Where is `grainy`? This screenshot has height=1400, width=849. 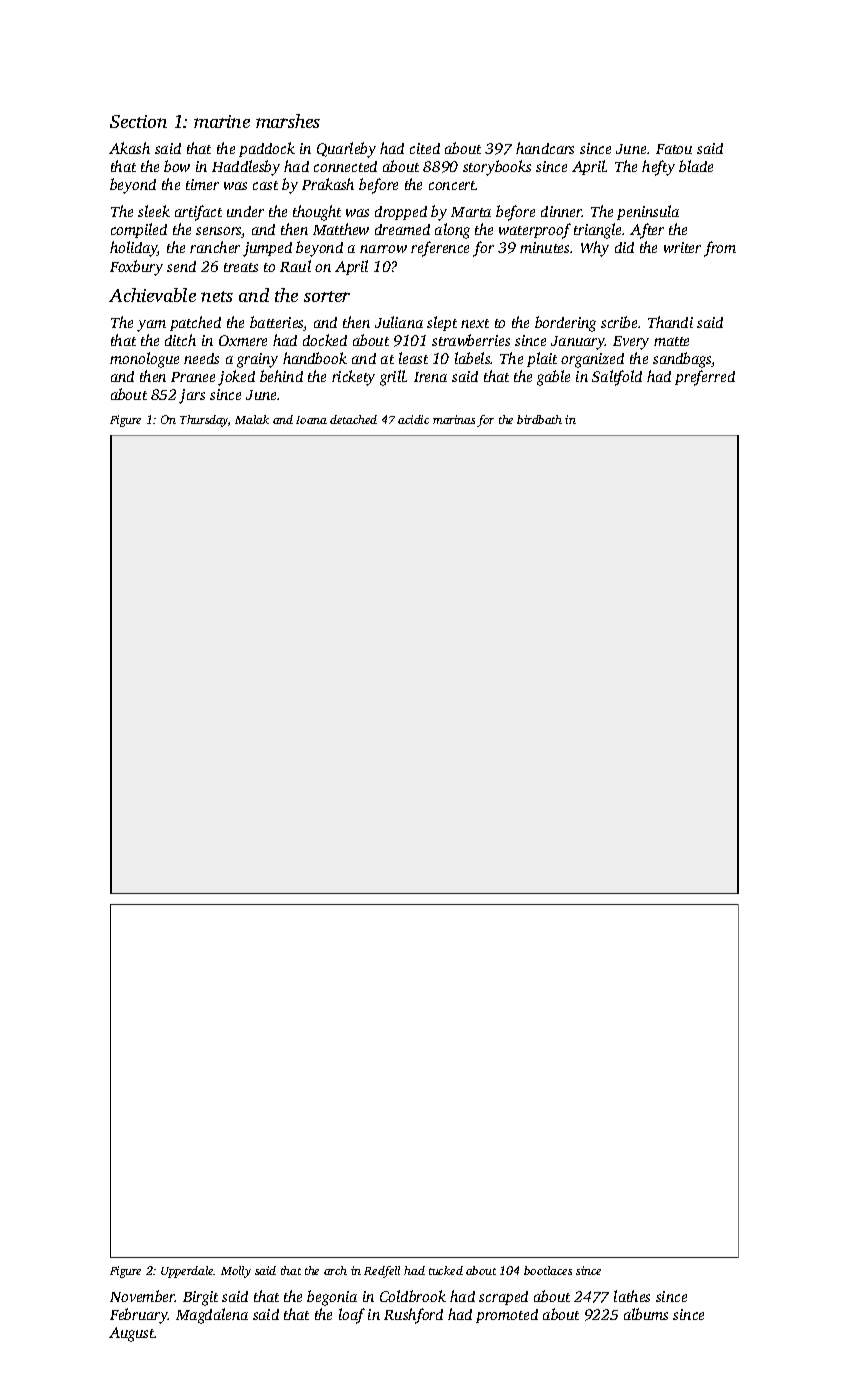 grainy is located at coordinates (257, 360).
